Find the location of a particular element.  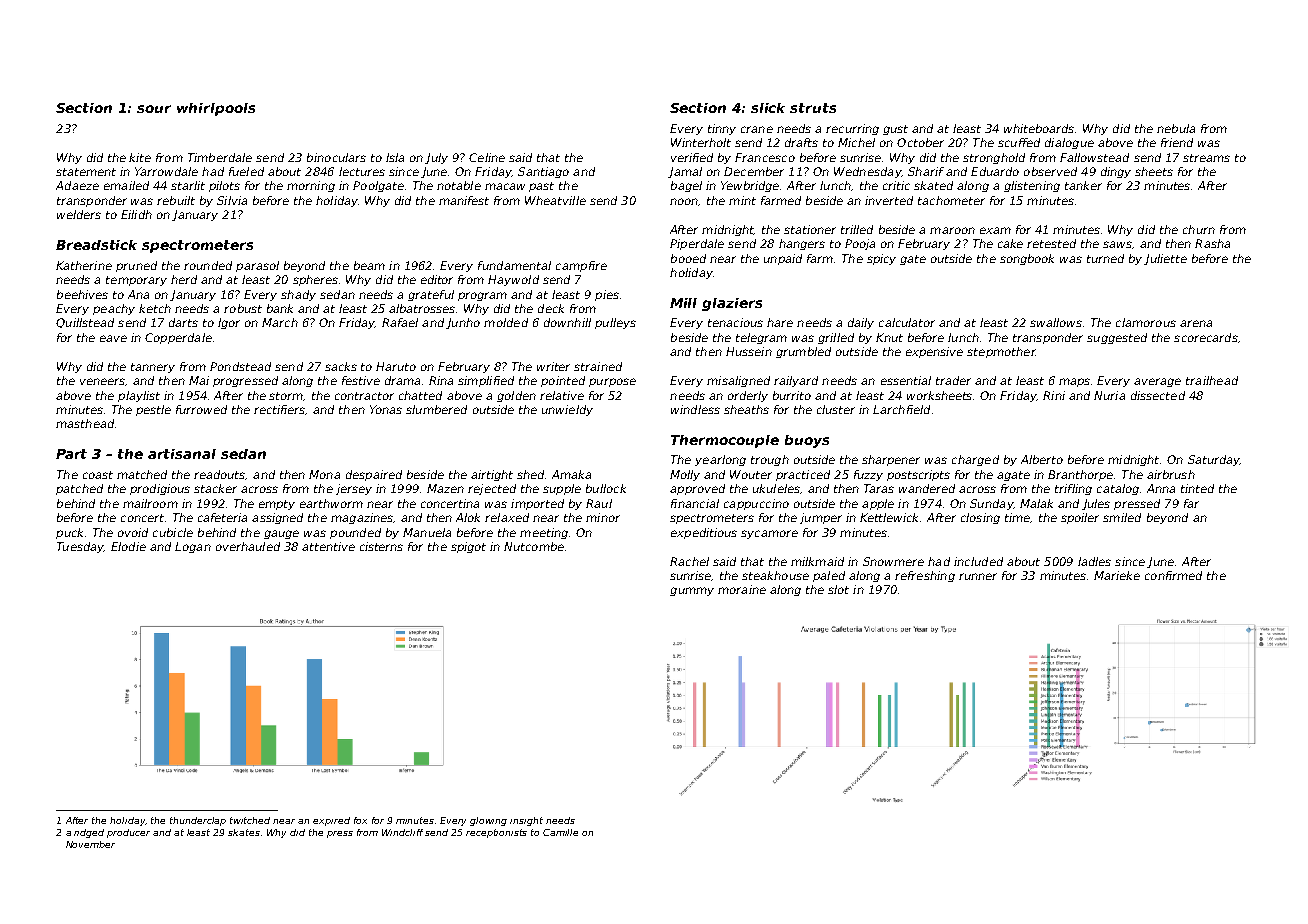

ketch is located at coordinates (155, 308).
